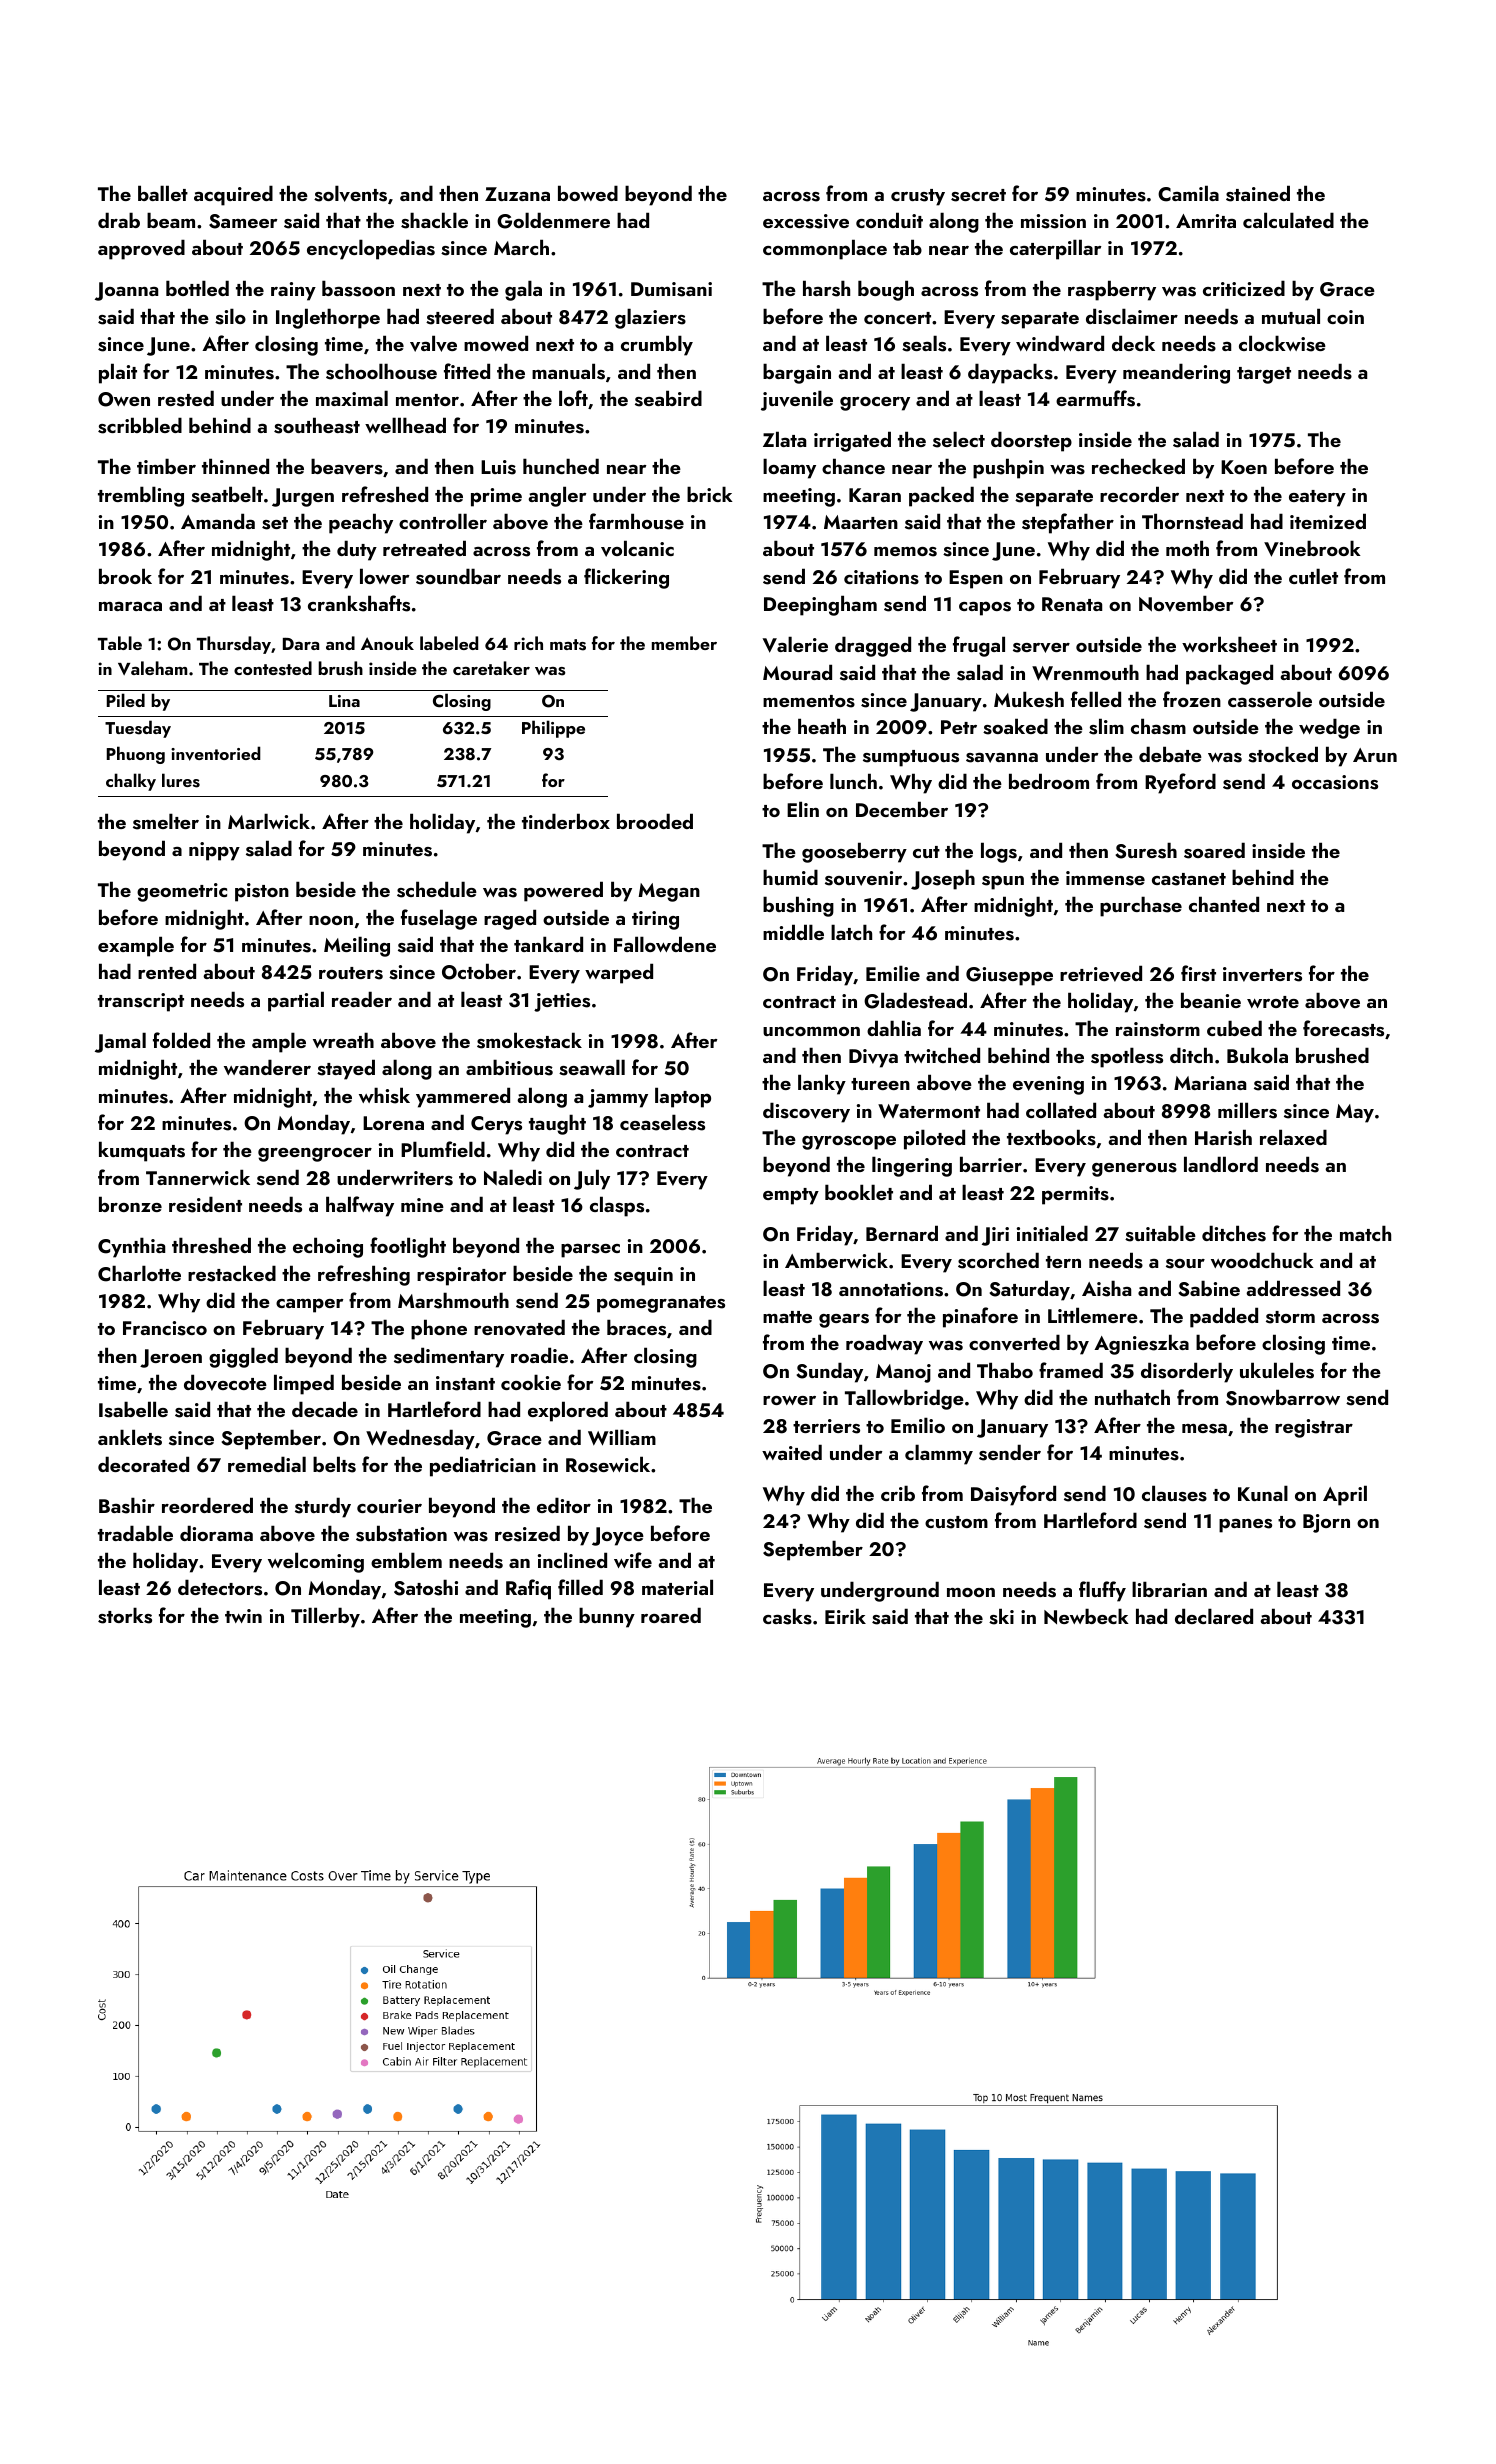 This screenshot has width=1496, height=2464. What do you see at coordinates (133, 1409) in the screenshot?
I see `Isabelle` at bounding box center [133, 1409].
